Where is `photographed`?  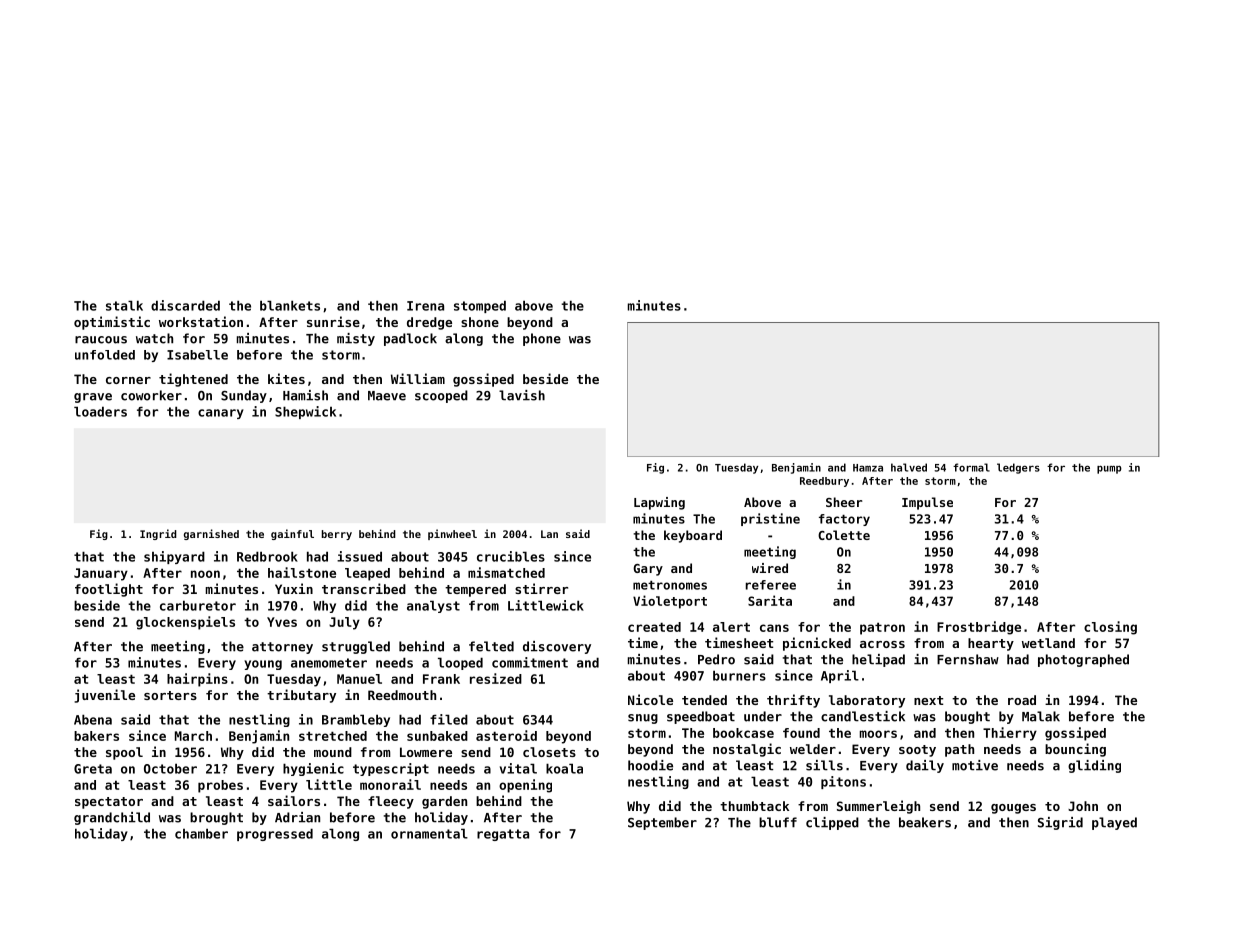
photographed is located at coordinates (1083, 660).
